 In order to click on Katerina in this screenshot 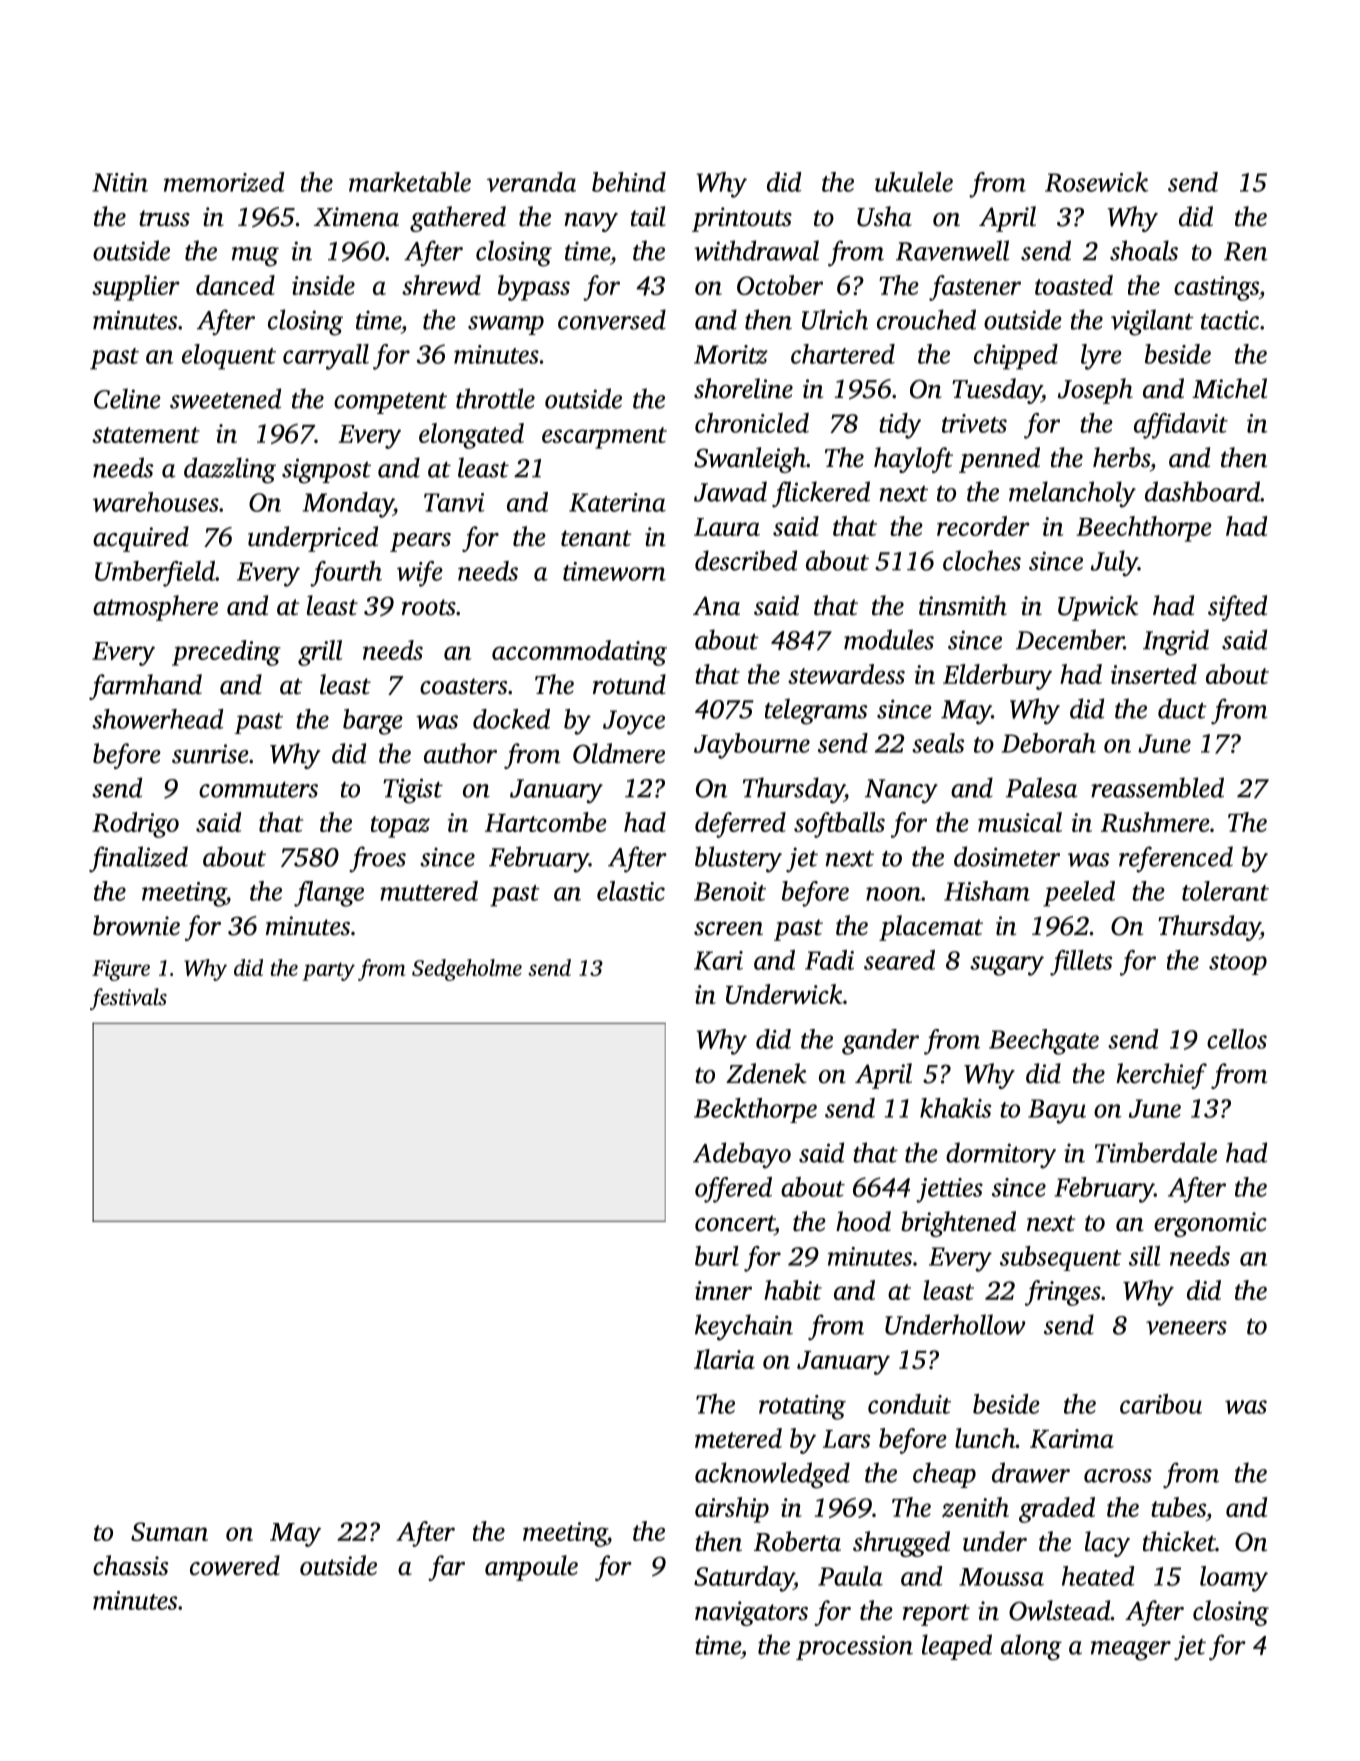, I will do `click(617, 502)`.
